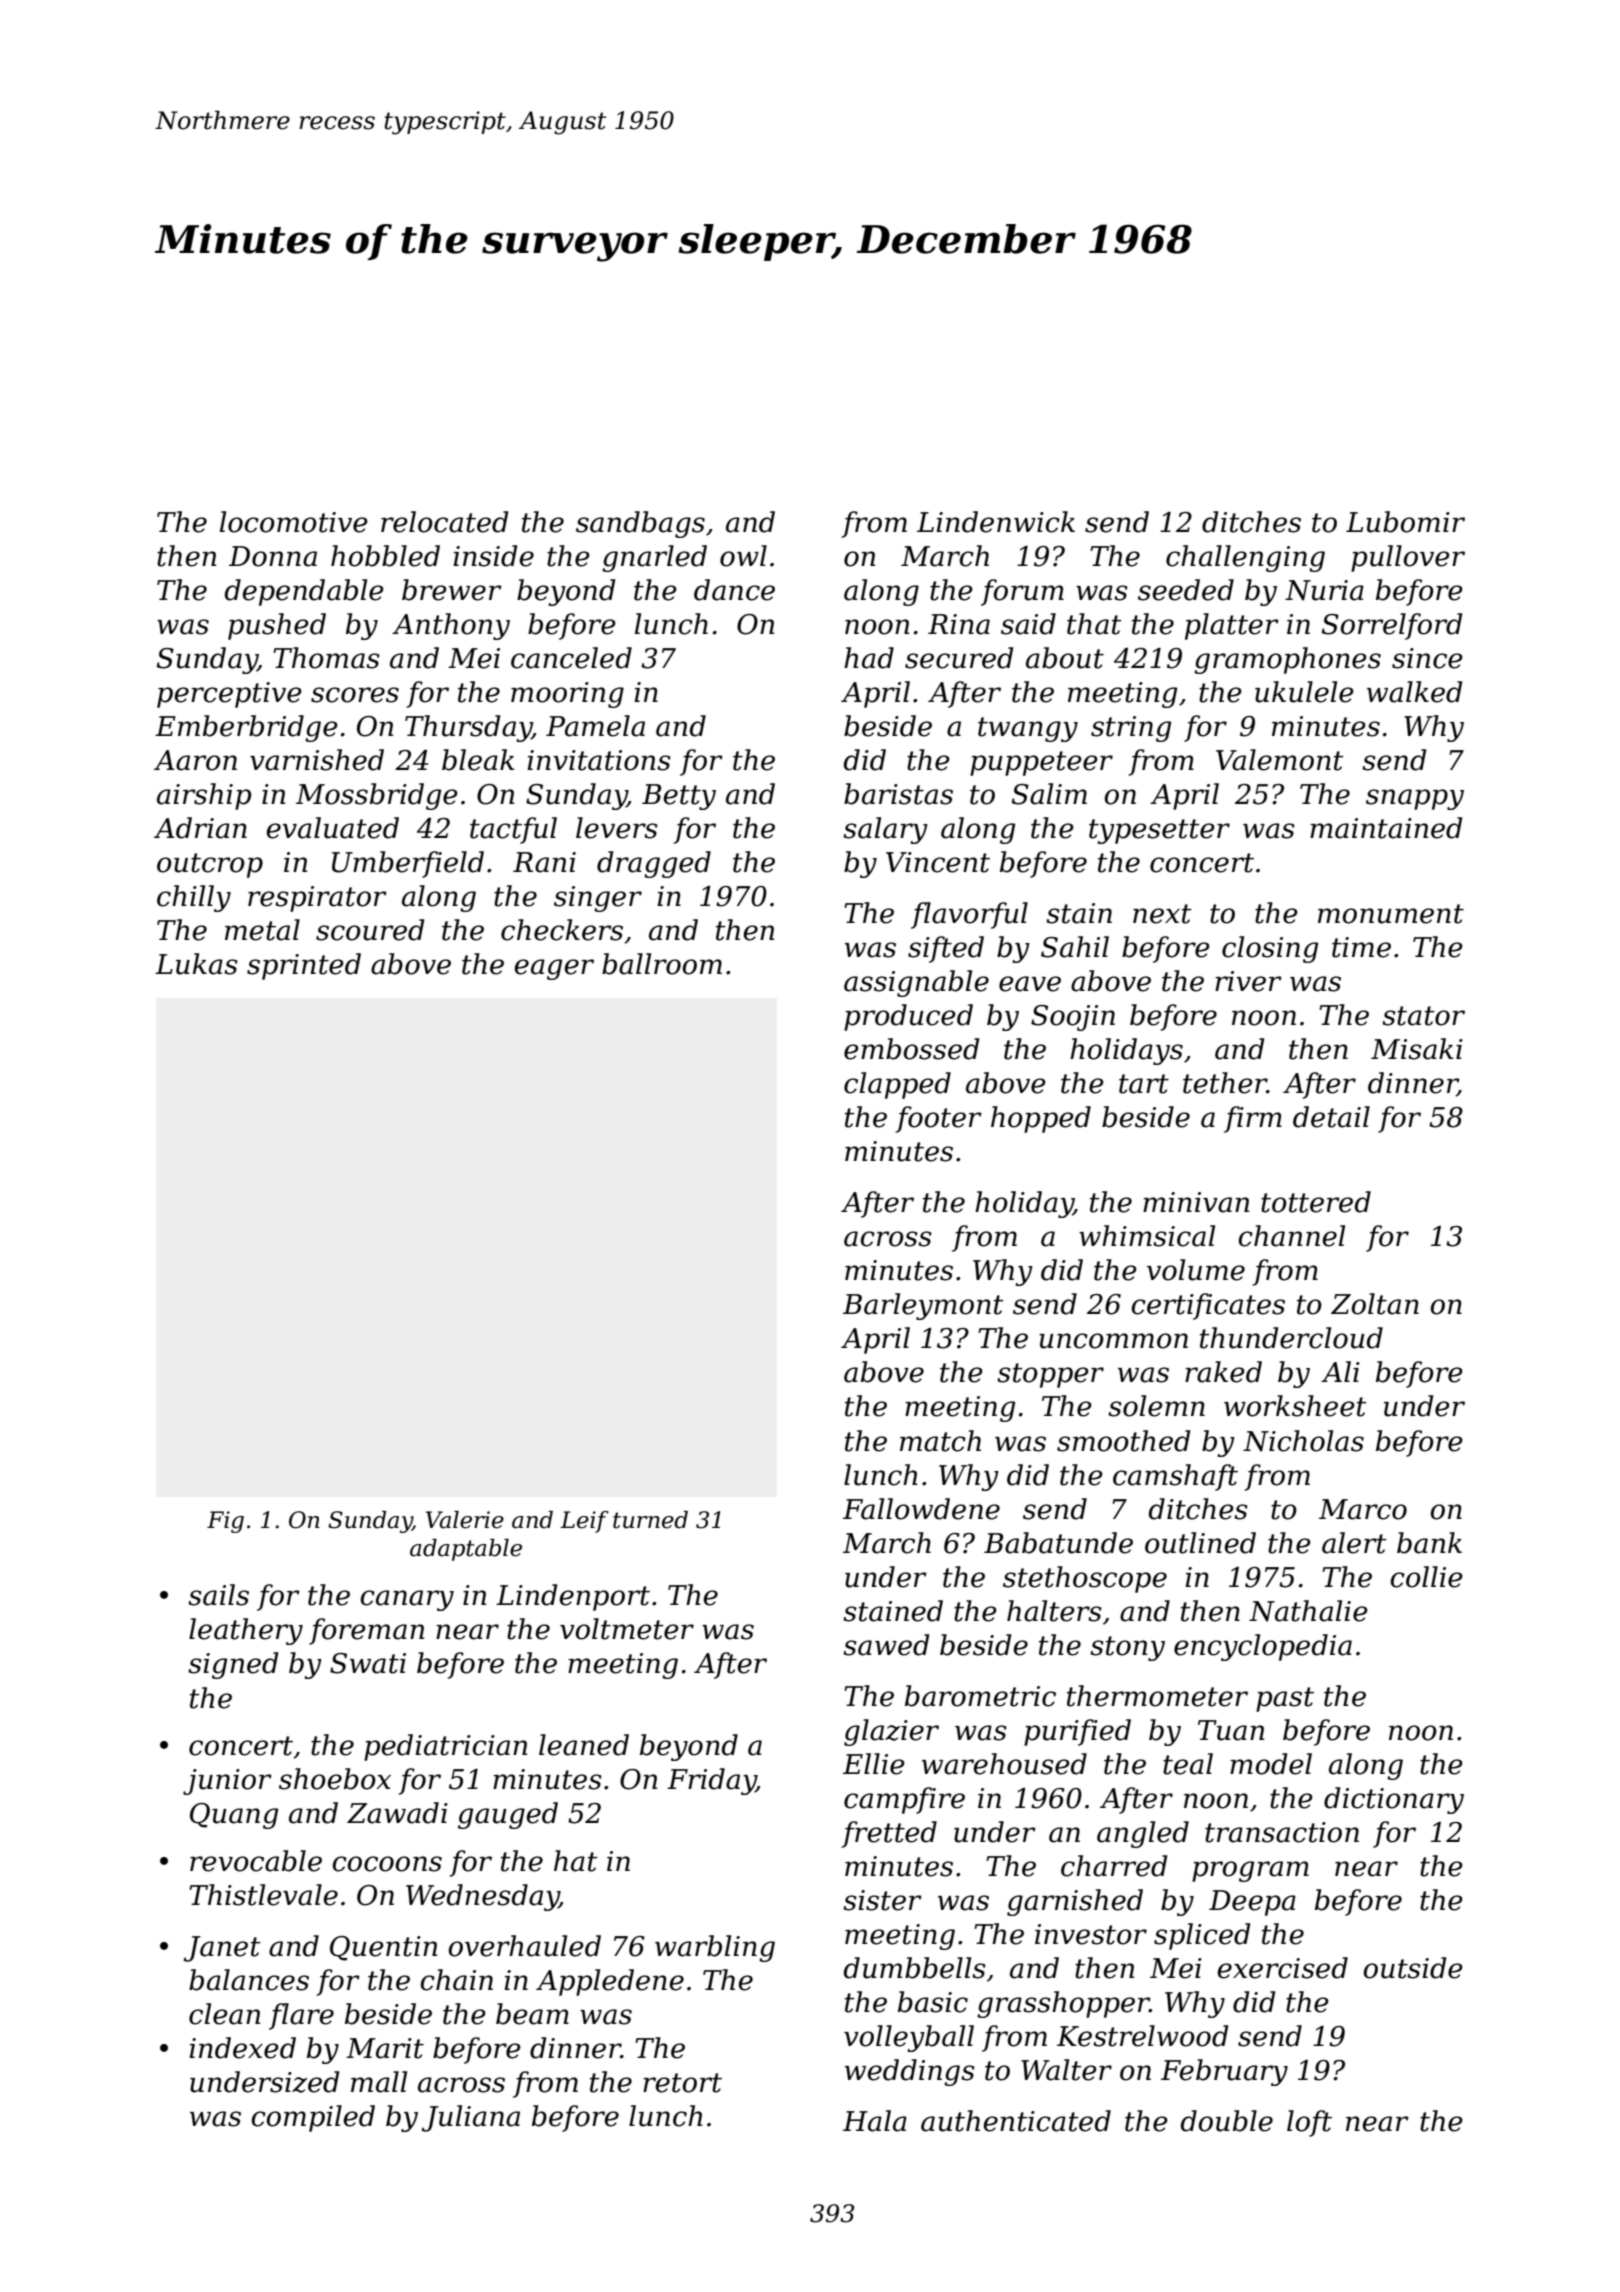  I want to click on sails, so click(218, 1595).
